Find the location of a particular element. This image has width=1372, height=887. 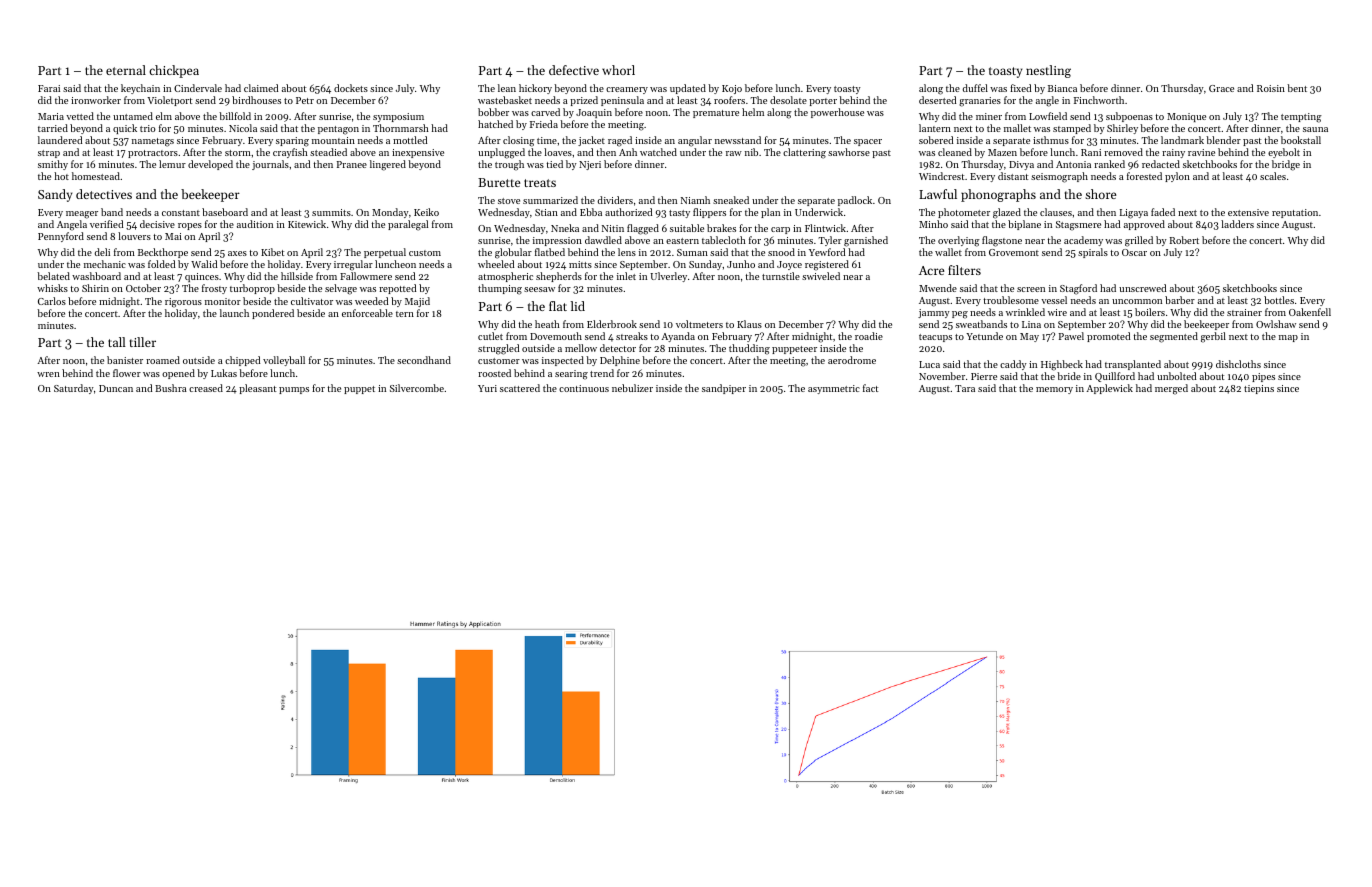

Farai is located at coordinates (49, 88).
